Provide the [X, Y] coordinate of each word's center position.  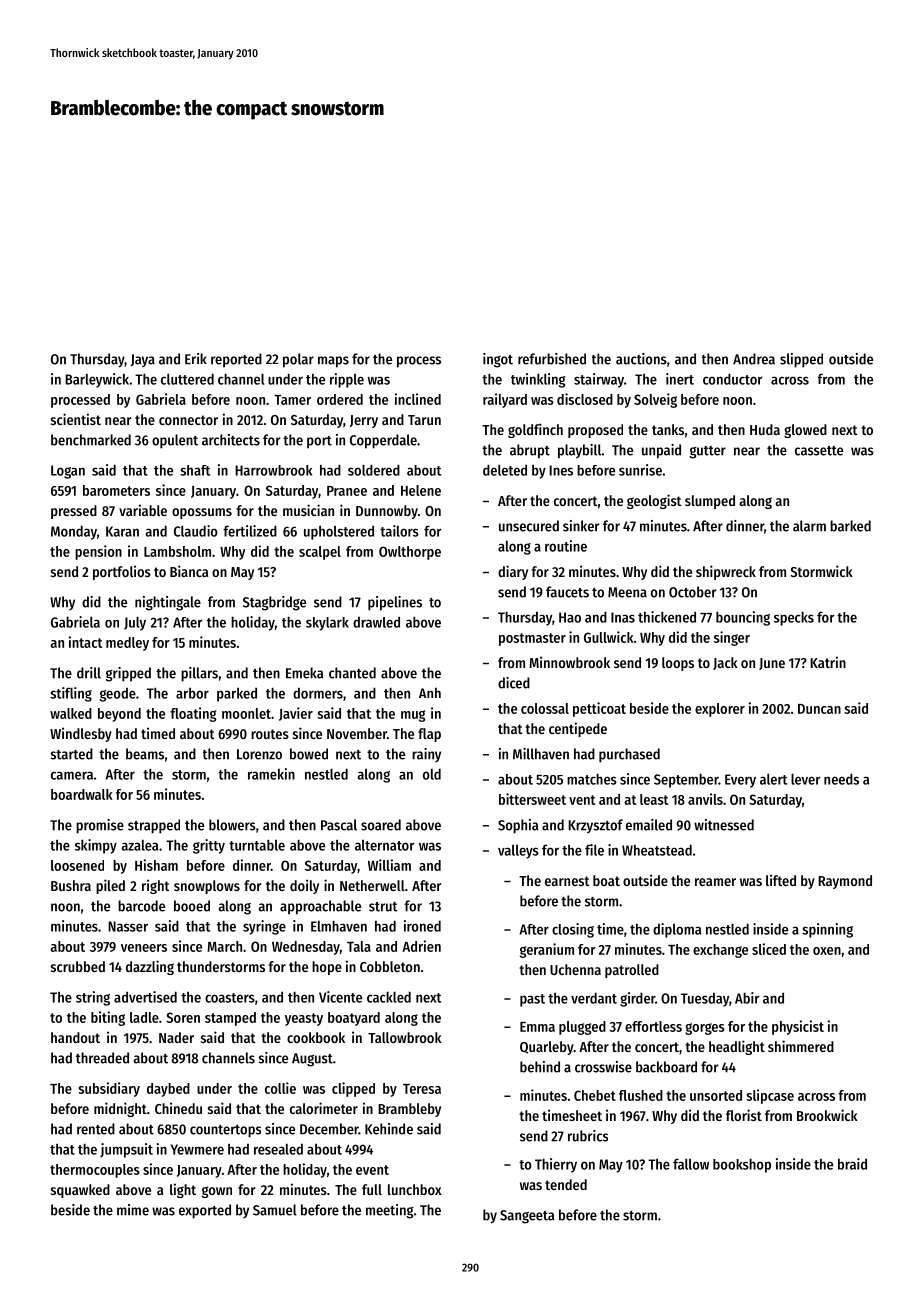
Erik [196, 359]
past [532, 1000]
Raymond [845, 882]
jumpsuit [126, 1150]
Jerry [364, 421]
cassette [819, 451]
